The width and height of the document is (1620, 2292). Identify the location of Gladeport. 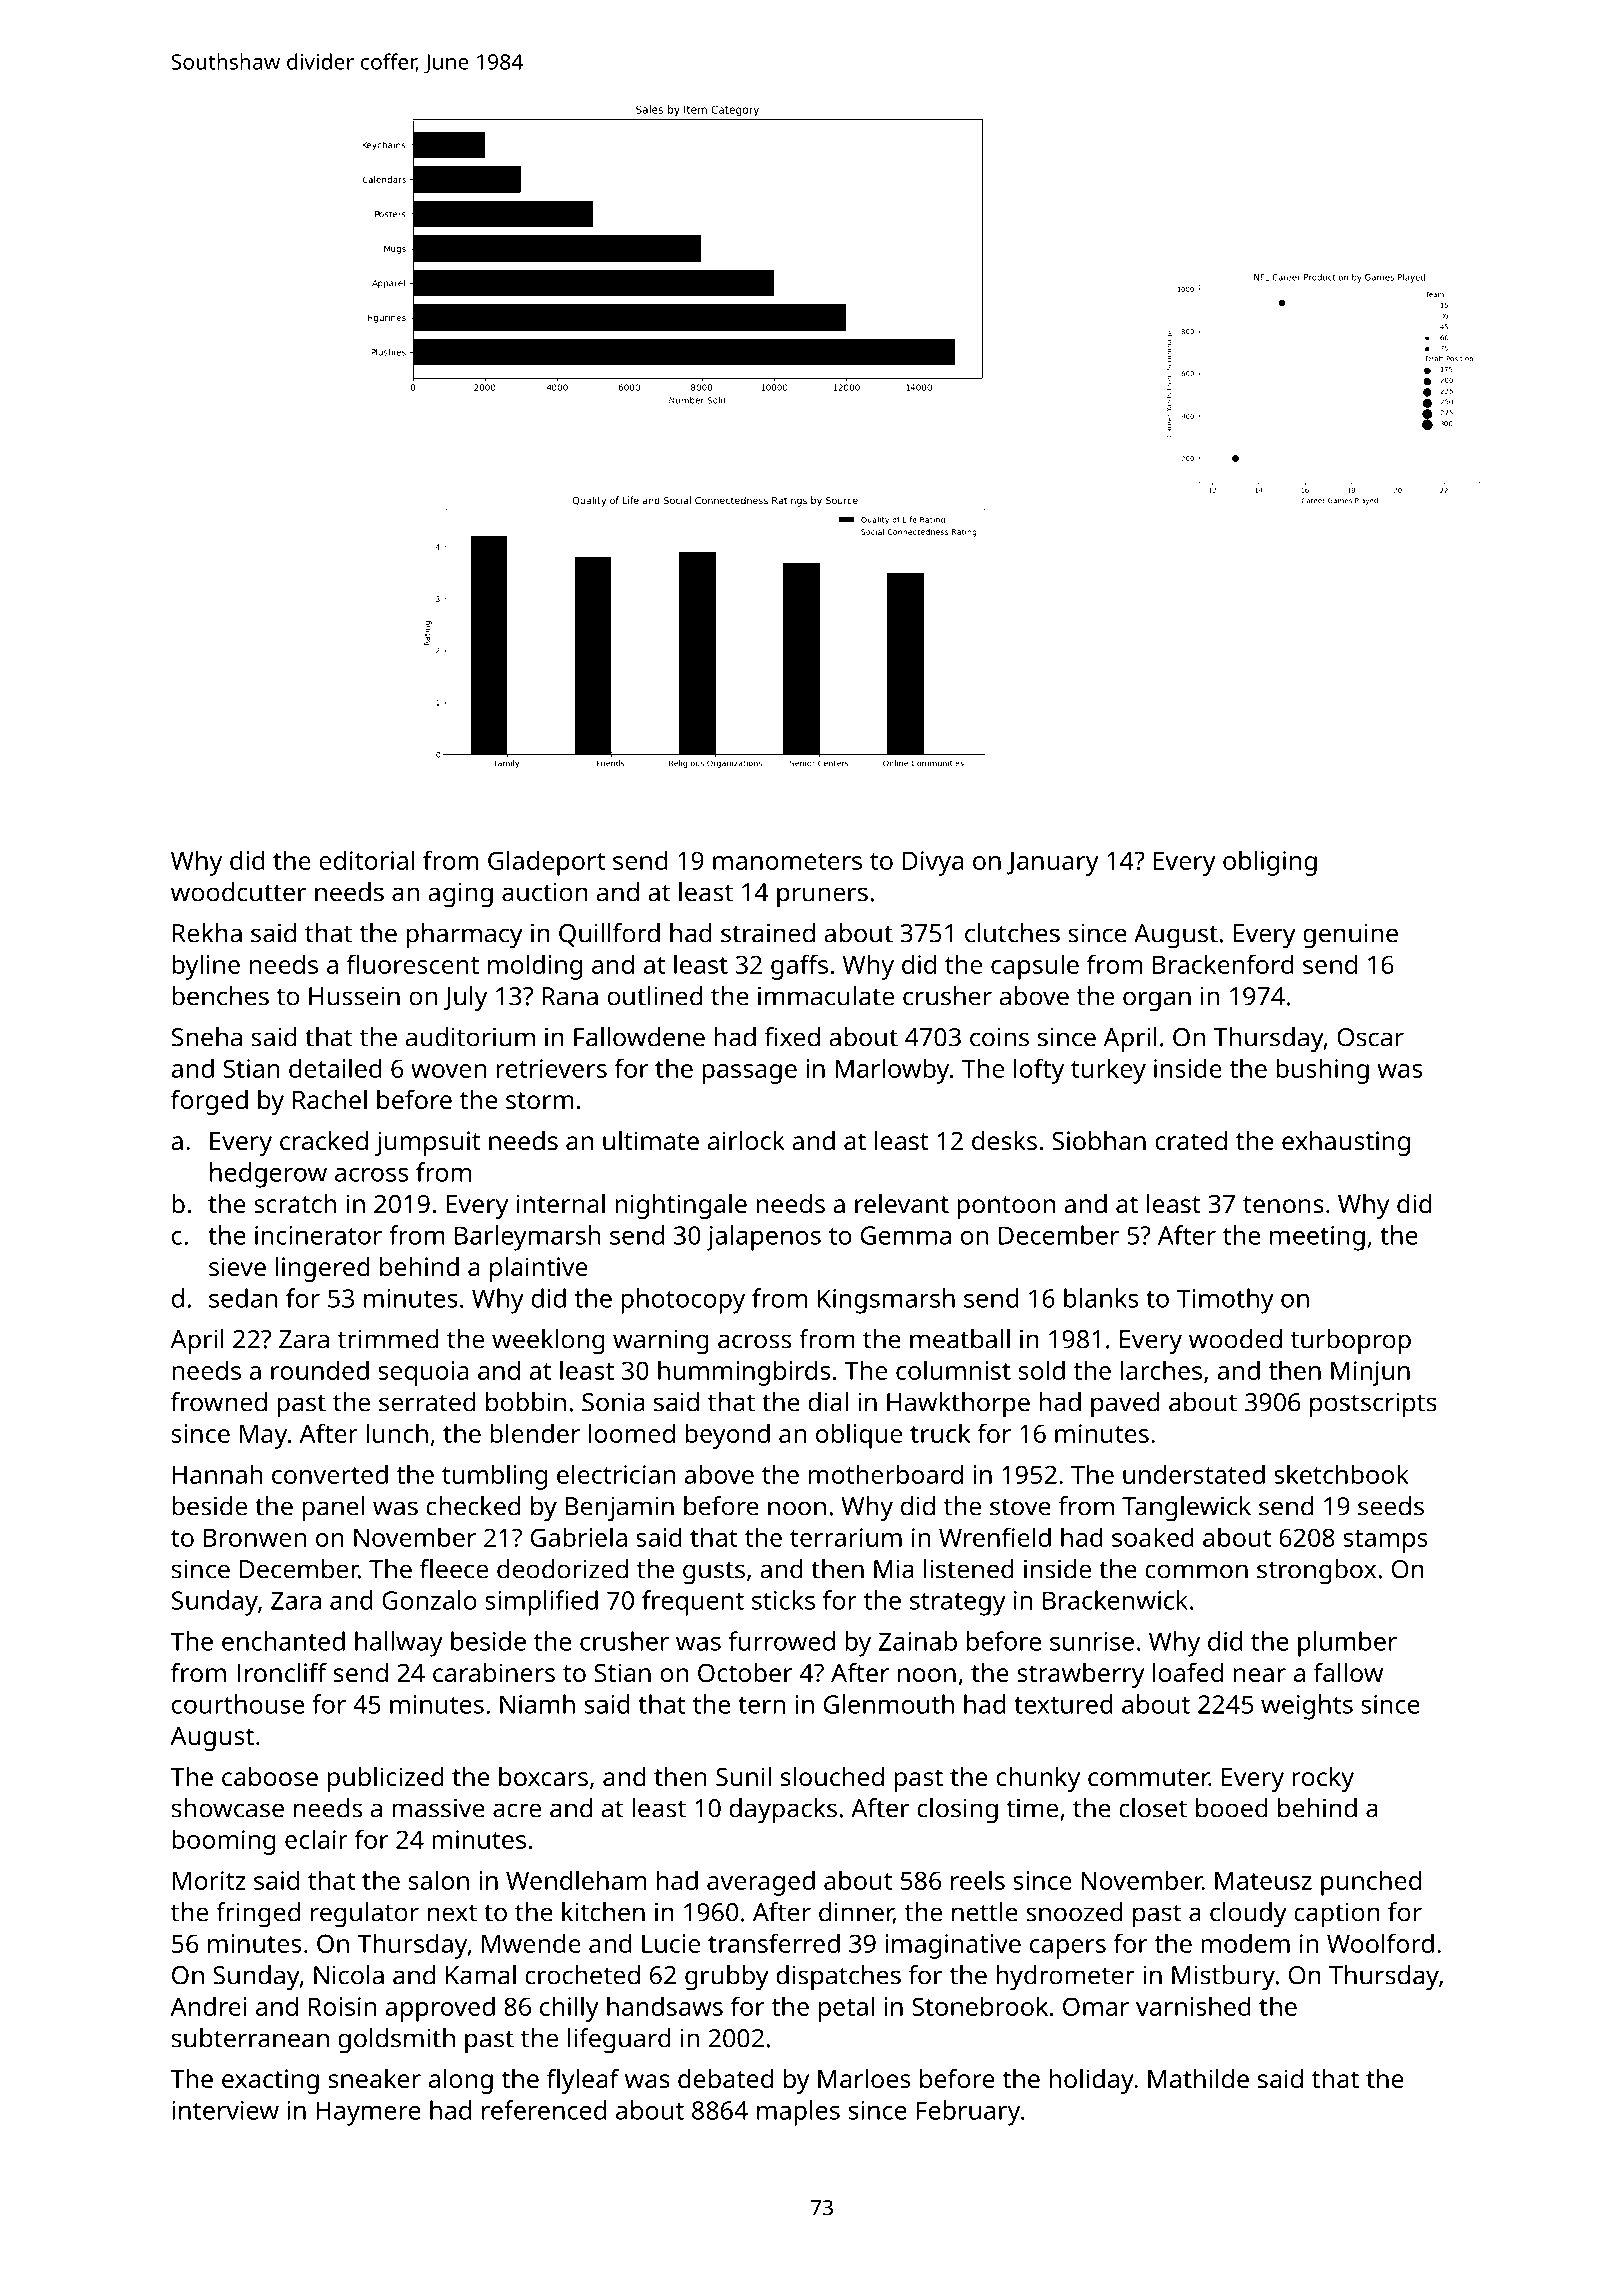
(546, 863).
